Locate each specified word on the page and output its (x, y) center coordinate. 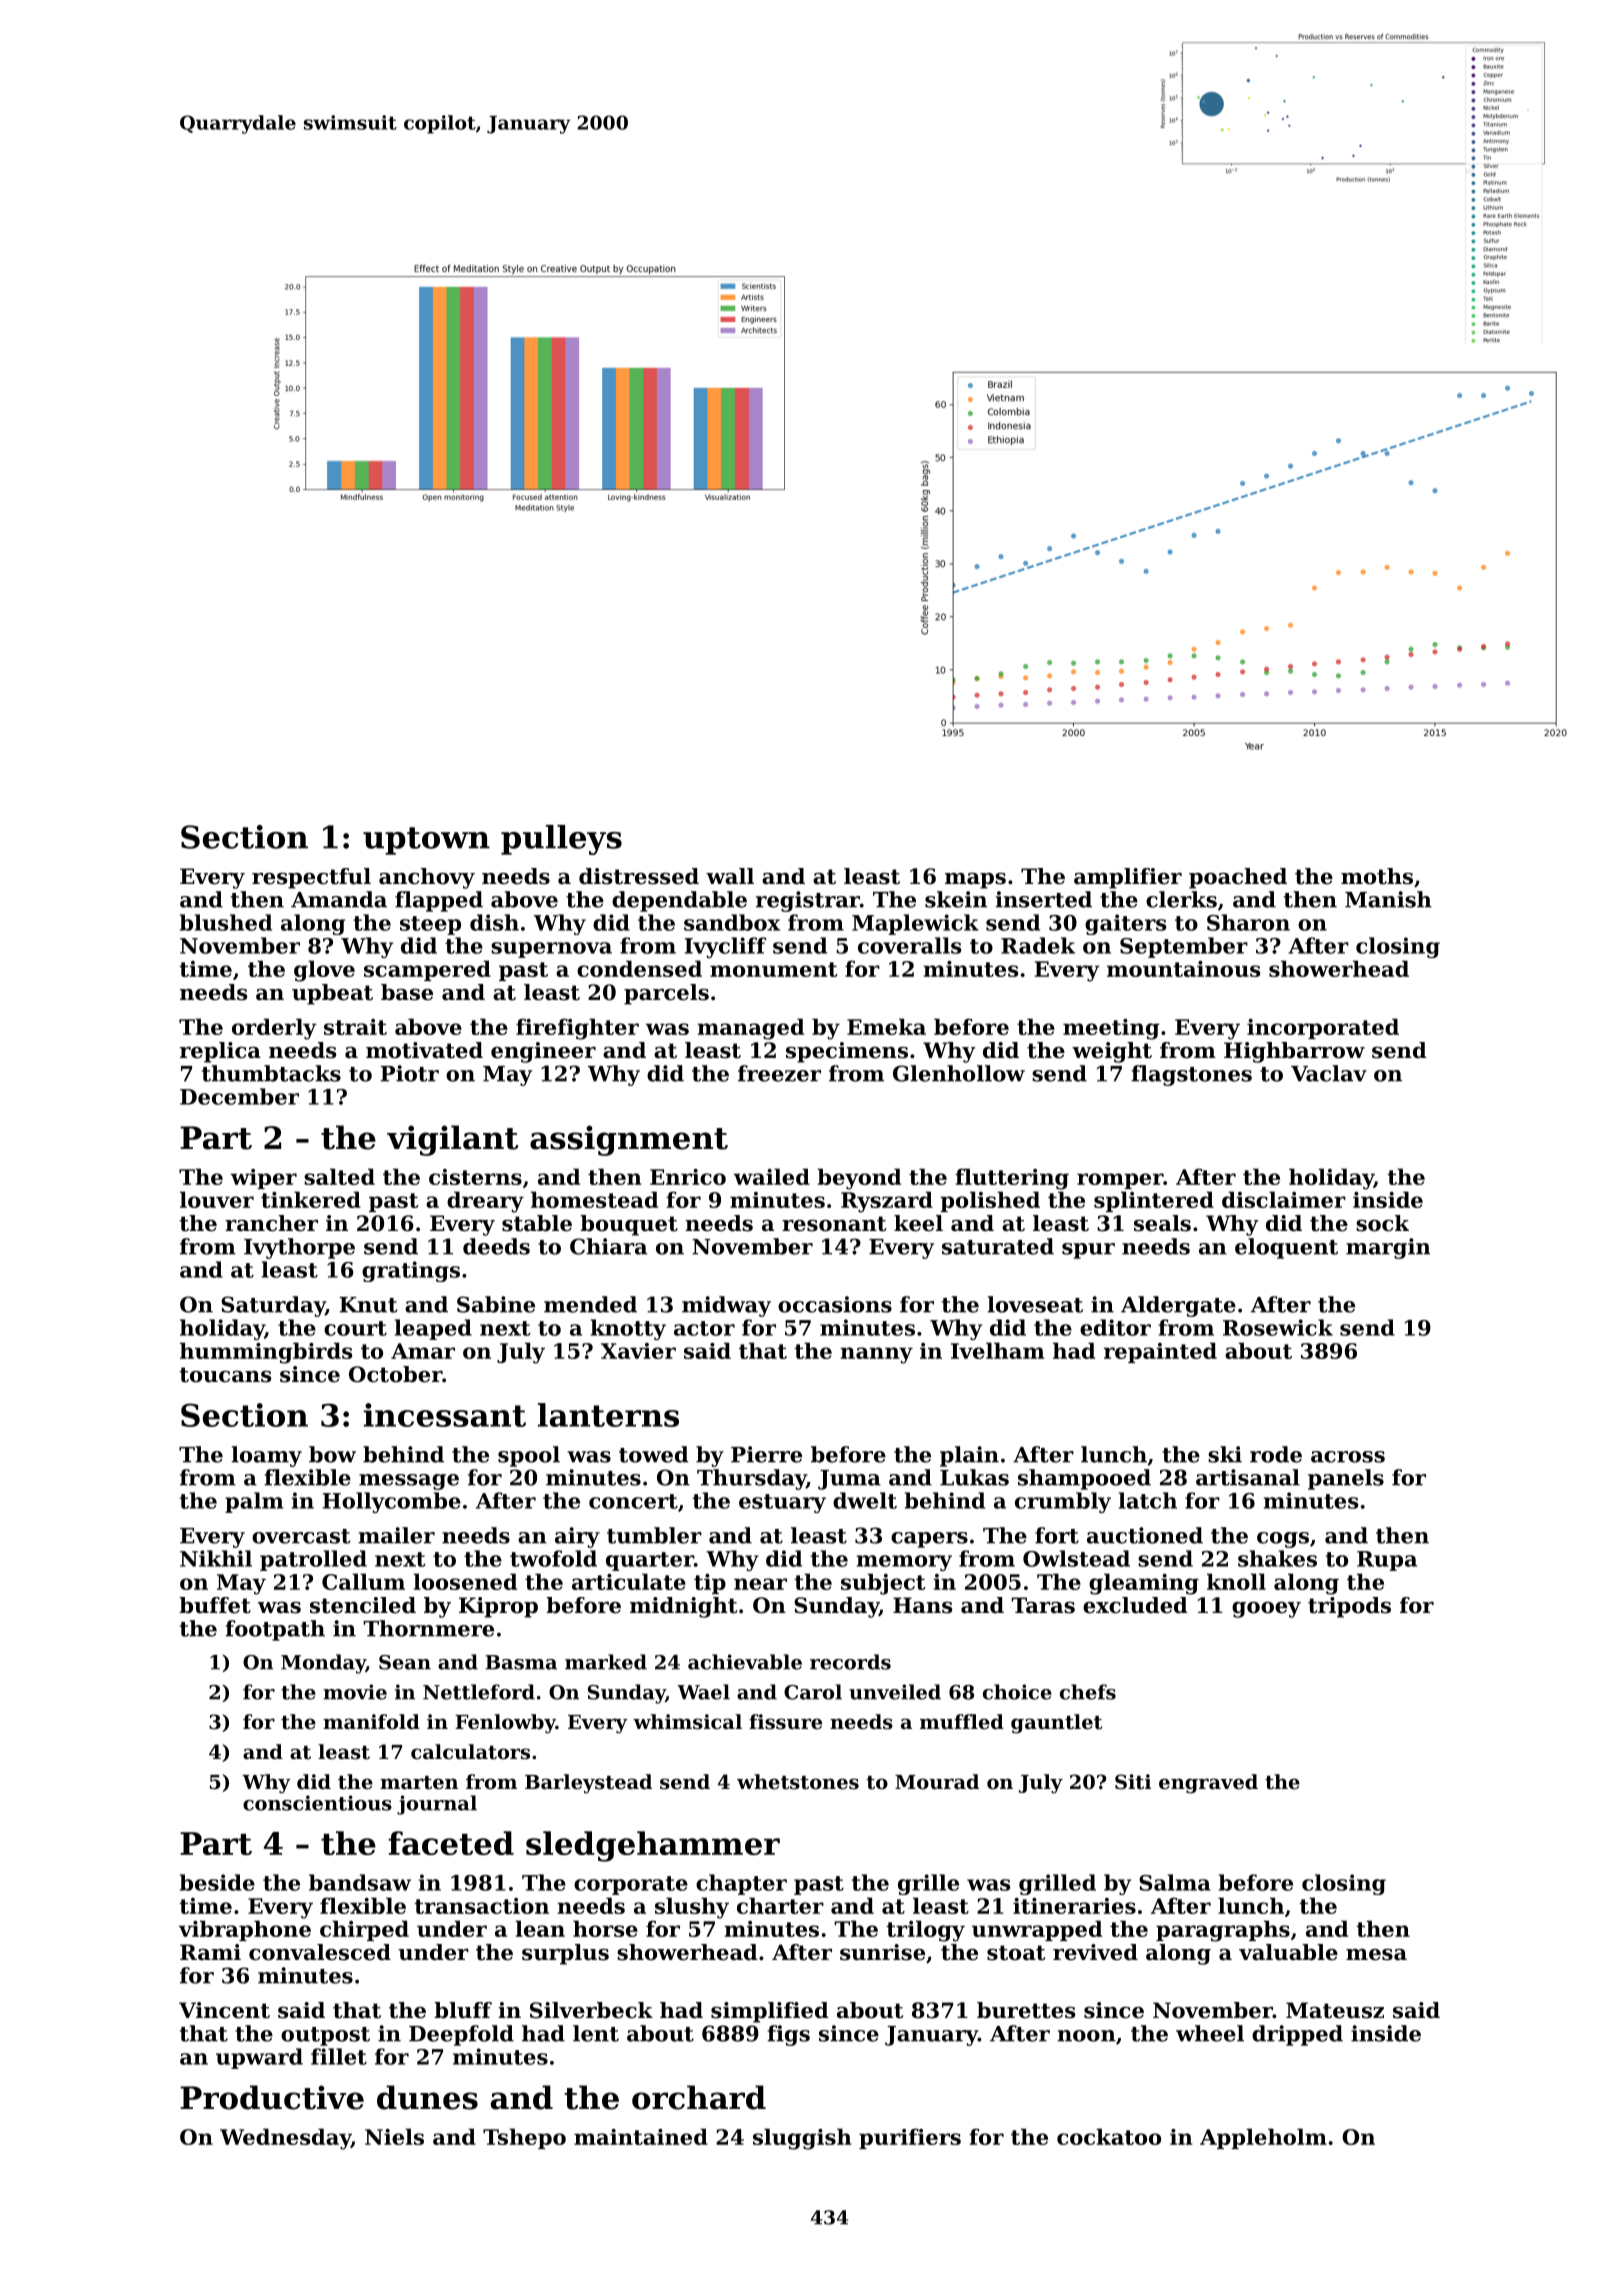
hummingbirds (266, 1353)
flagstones (1191, 1075)
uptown (426, 841)
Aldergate (1178, 1306)
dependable (679, 901)
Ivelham (997, 1350)
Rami (210, 1952)
